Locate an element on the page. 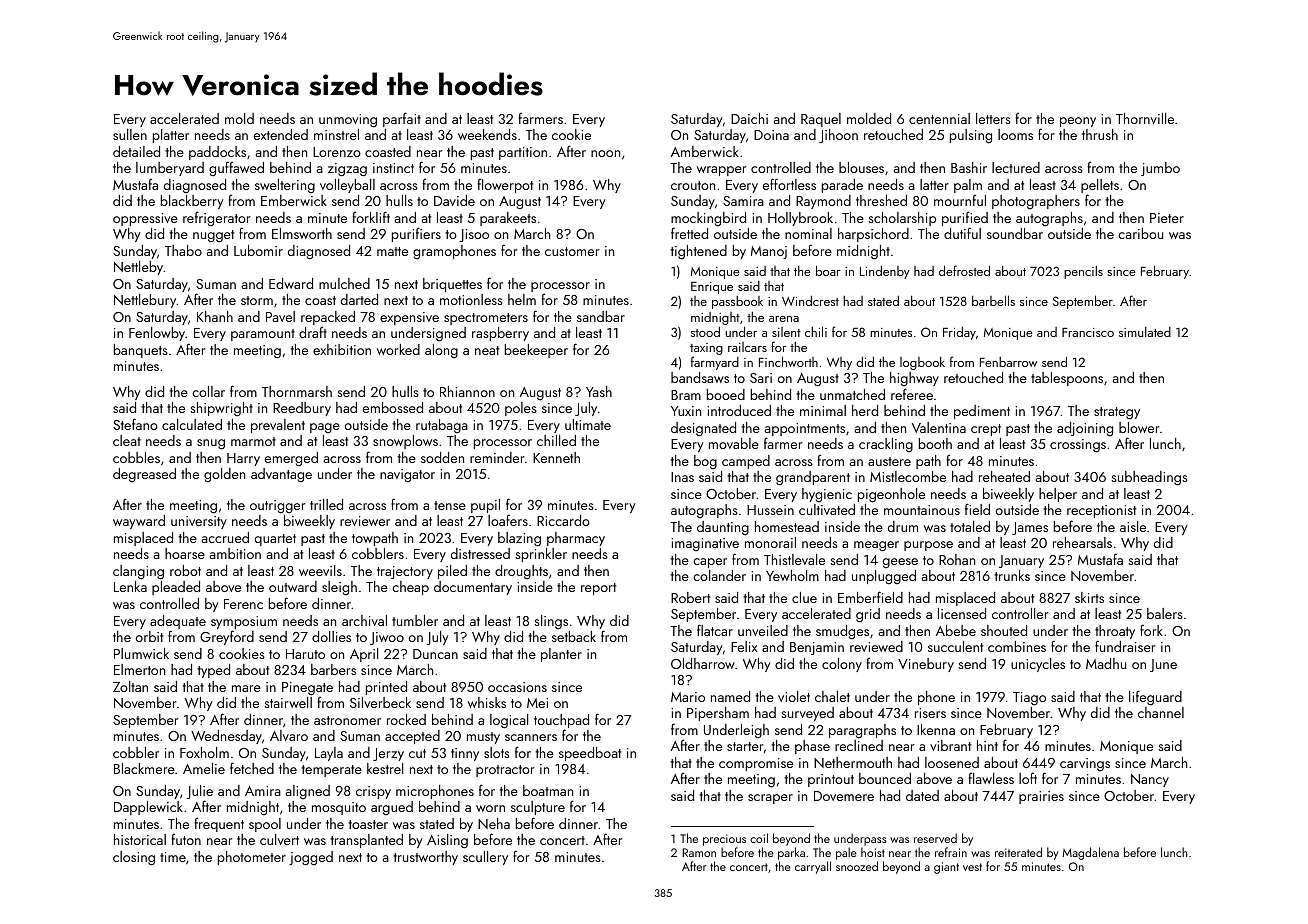 Image resolution: width=1308 pixels, height=924 pixels. speedboat is located at coordinates (590, 754).
